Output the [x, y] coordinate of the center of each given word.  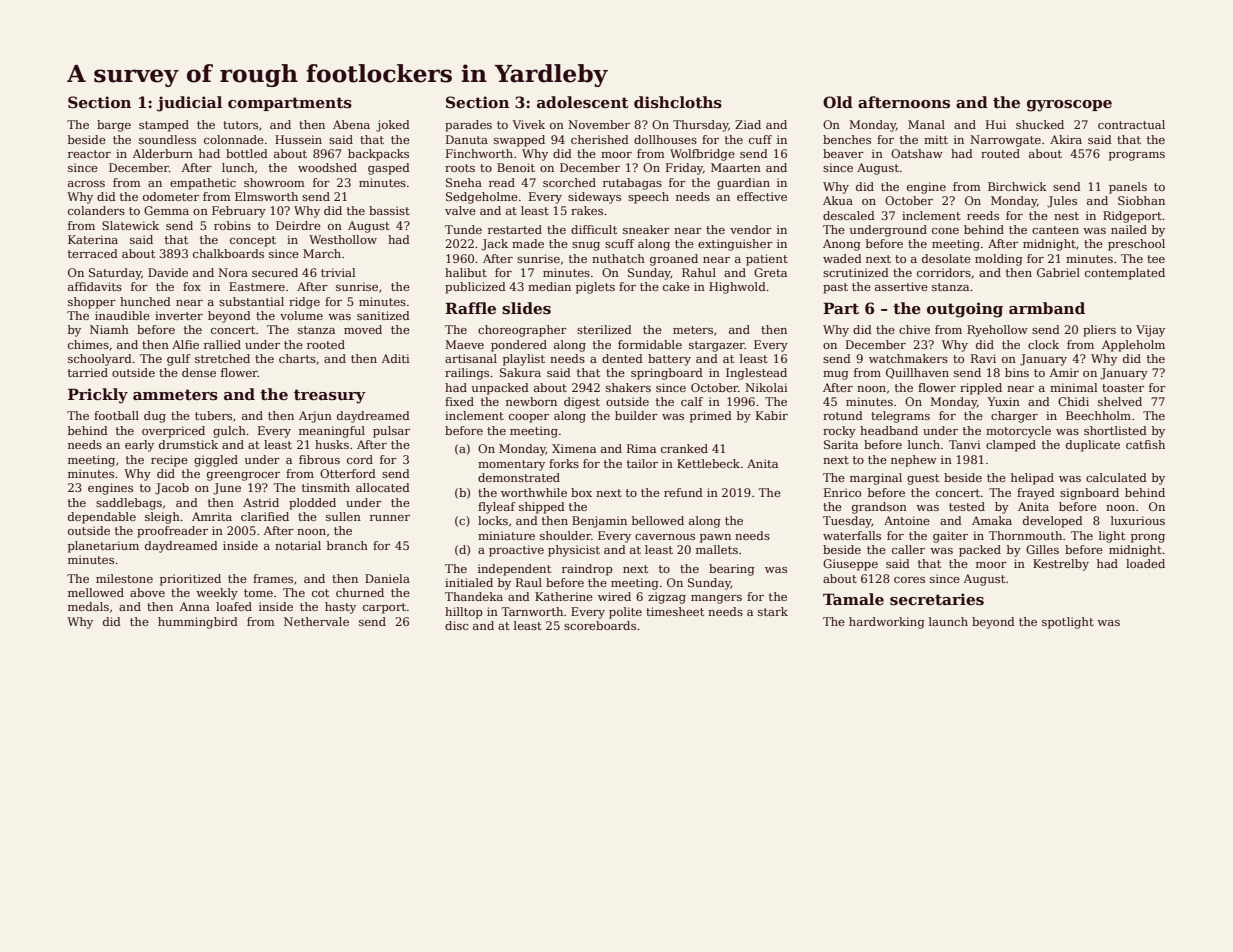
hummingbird [198, 623]
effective [762, 196]
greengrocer [243, 476]
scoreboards [600, 625]
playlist [524, 360]
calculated [1116, 477]
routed [1000, 153]
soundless [167, 139]
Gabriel [1058, 272]
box [581, 492]
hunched [145, 301]
